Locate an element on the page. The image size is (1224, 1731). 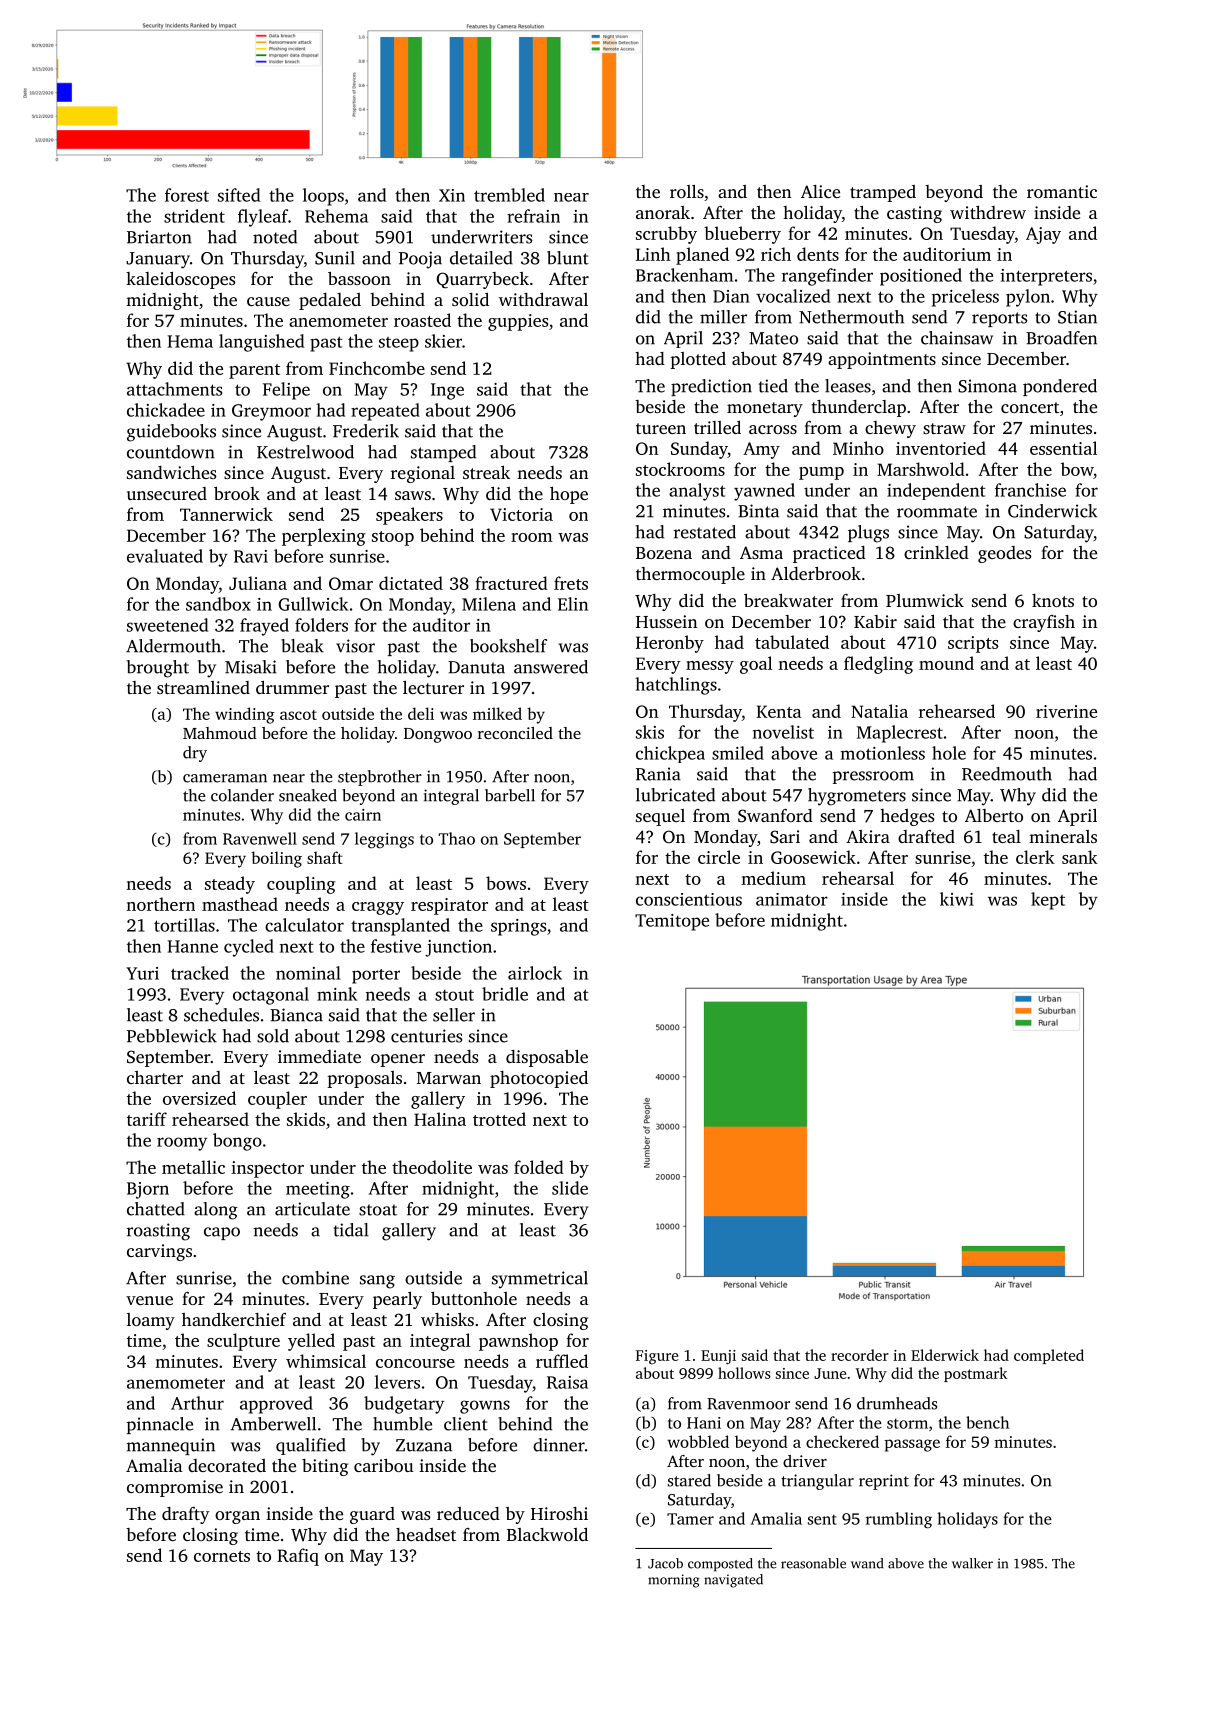
dinner is located at coordinates (559, 1445).
